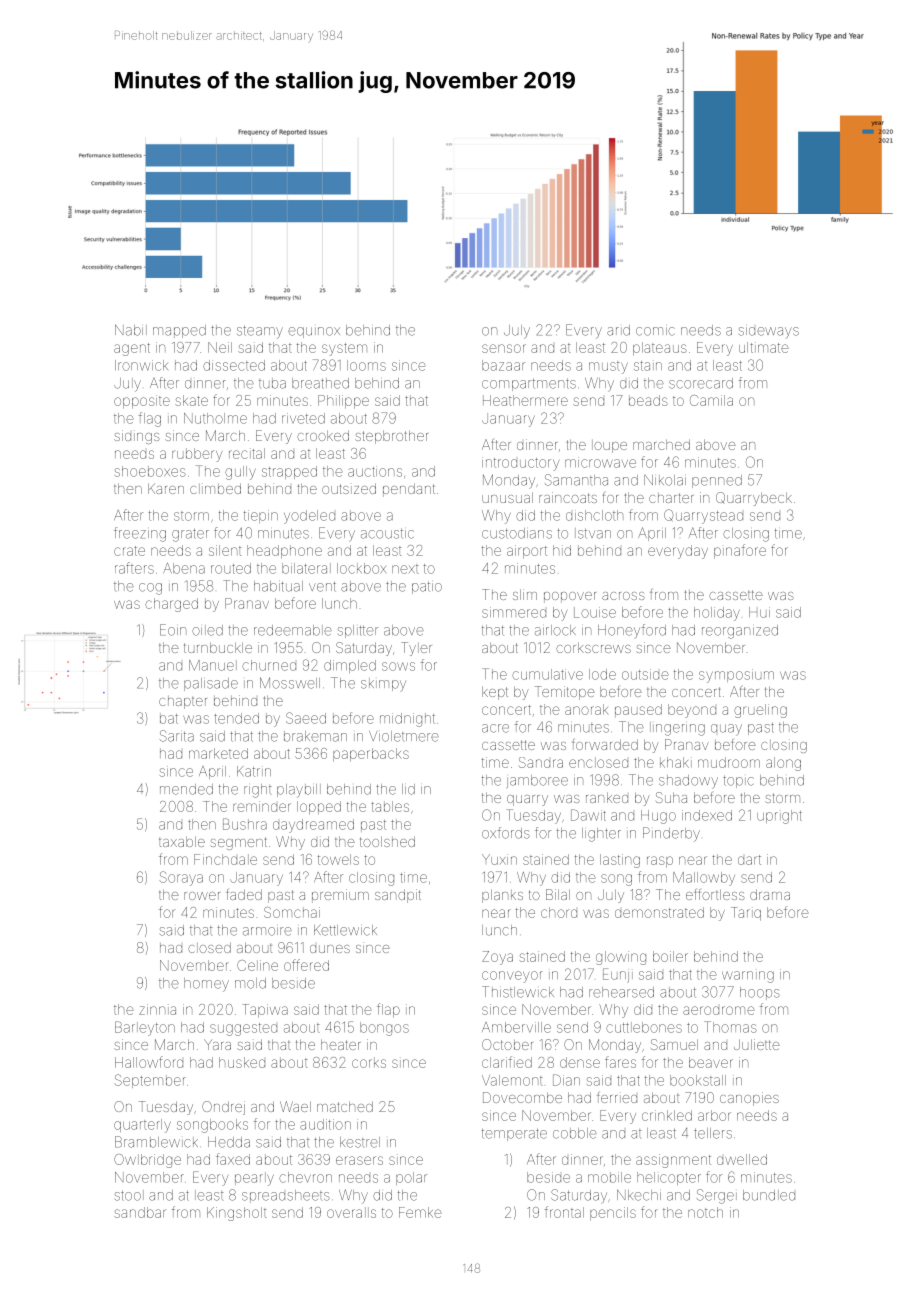  What do you see at coordinates (260, 332) in the image?
I see `steamy` at bounding box center [260, 332].
